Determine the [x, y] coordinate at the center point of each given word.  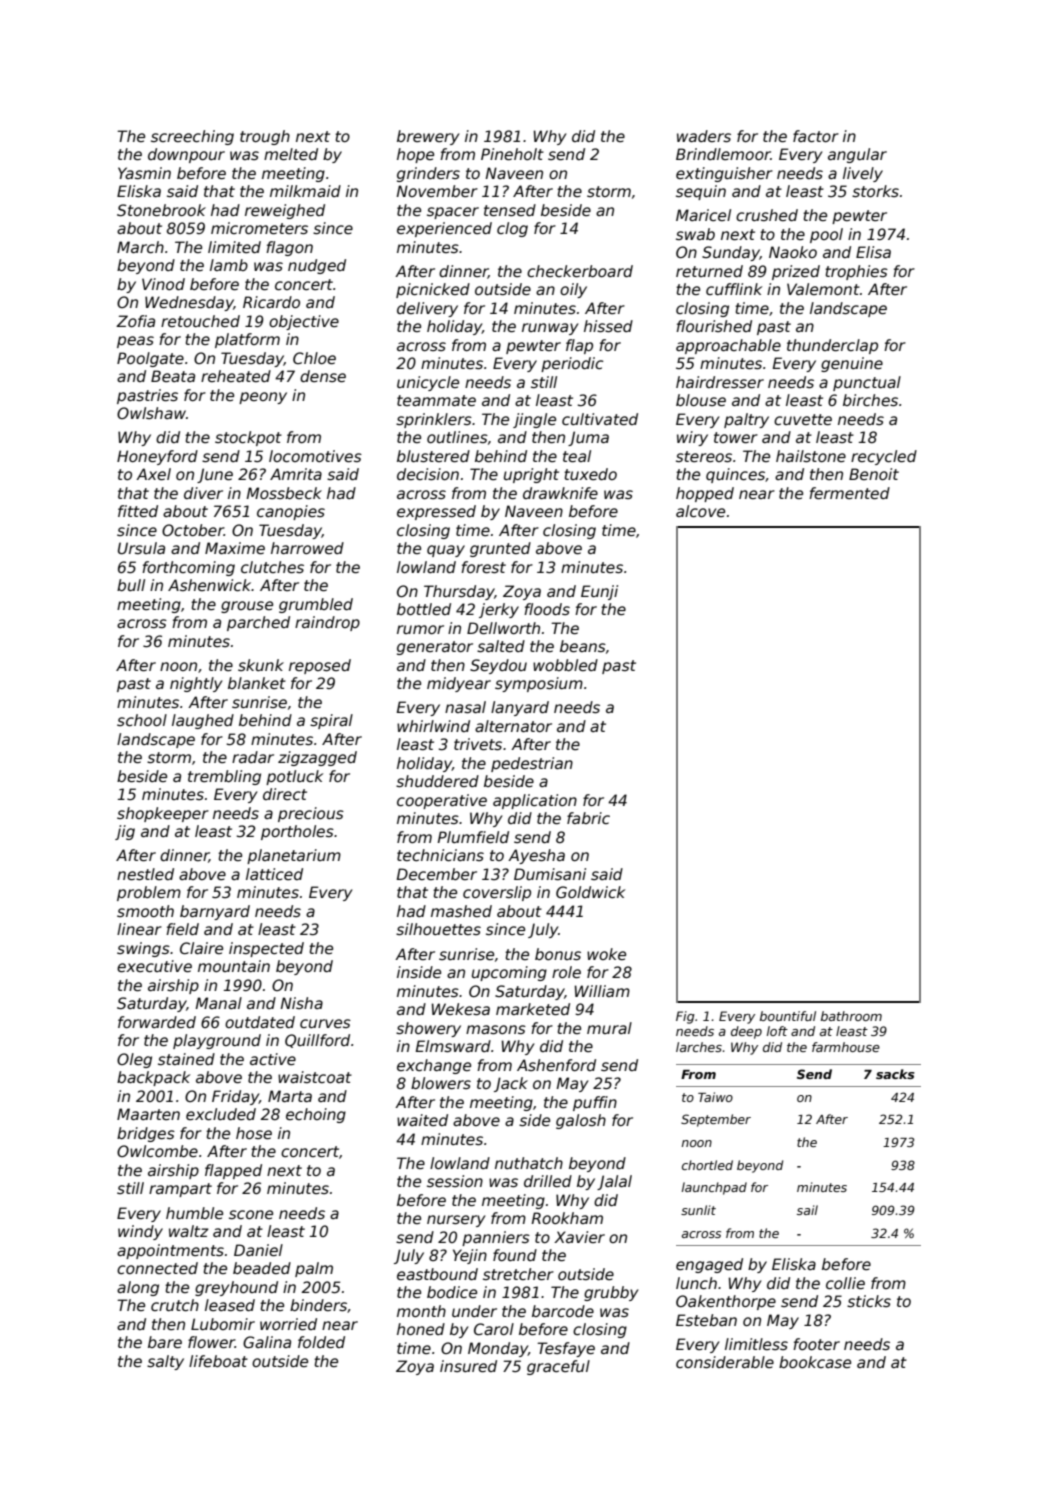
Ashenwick [210, 585]
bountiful [788, 1016]
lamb [229, 265]
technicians [440, 855]
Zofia [135, 321]
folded [321, 1342]
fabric [588, 818]
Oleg [134, 1060]
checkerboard [580, 271]
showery [428, 1029]
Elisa [873, 252]
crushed [767, 215]
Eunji [599, 592]
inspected [266, 949]
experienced [444, 229]
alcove [700, 511]
